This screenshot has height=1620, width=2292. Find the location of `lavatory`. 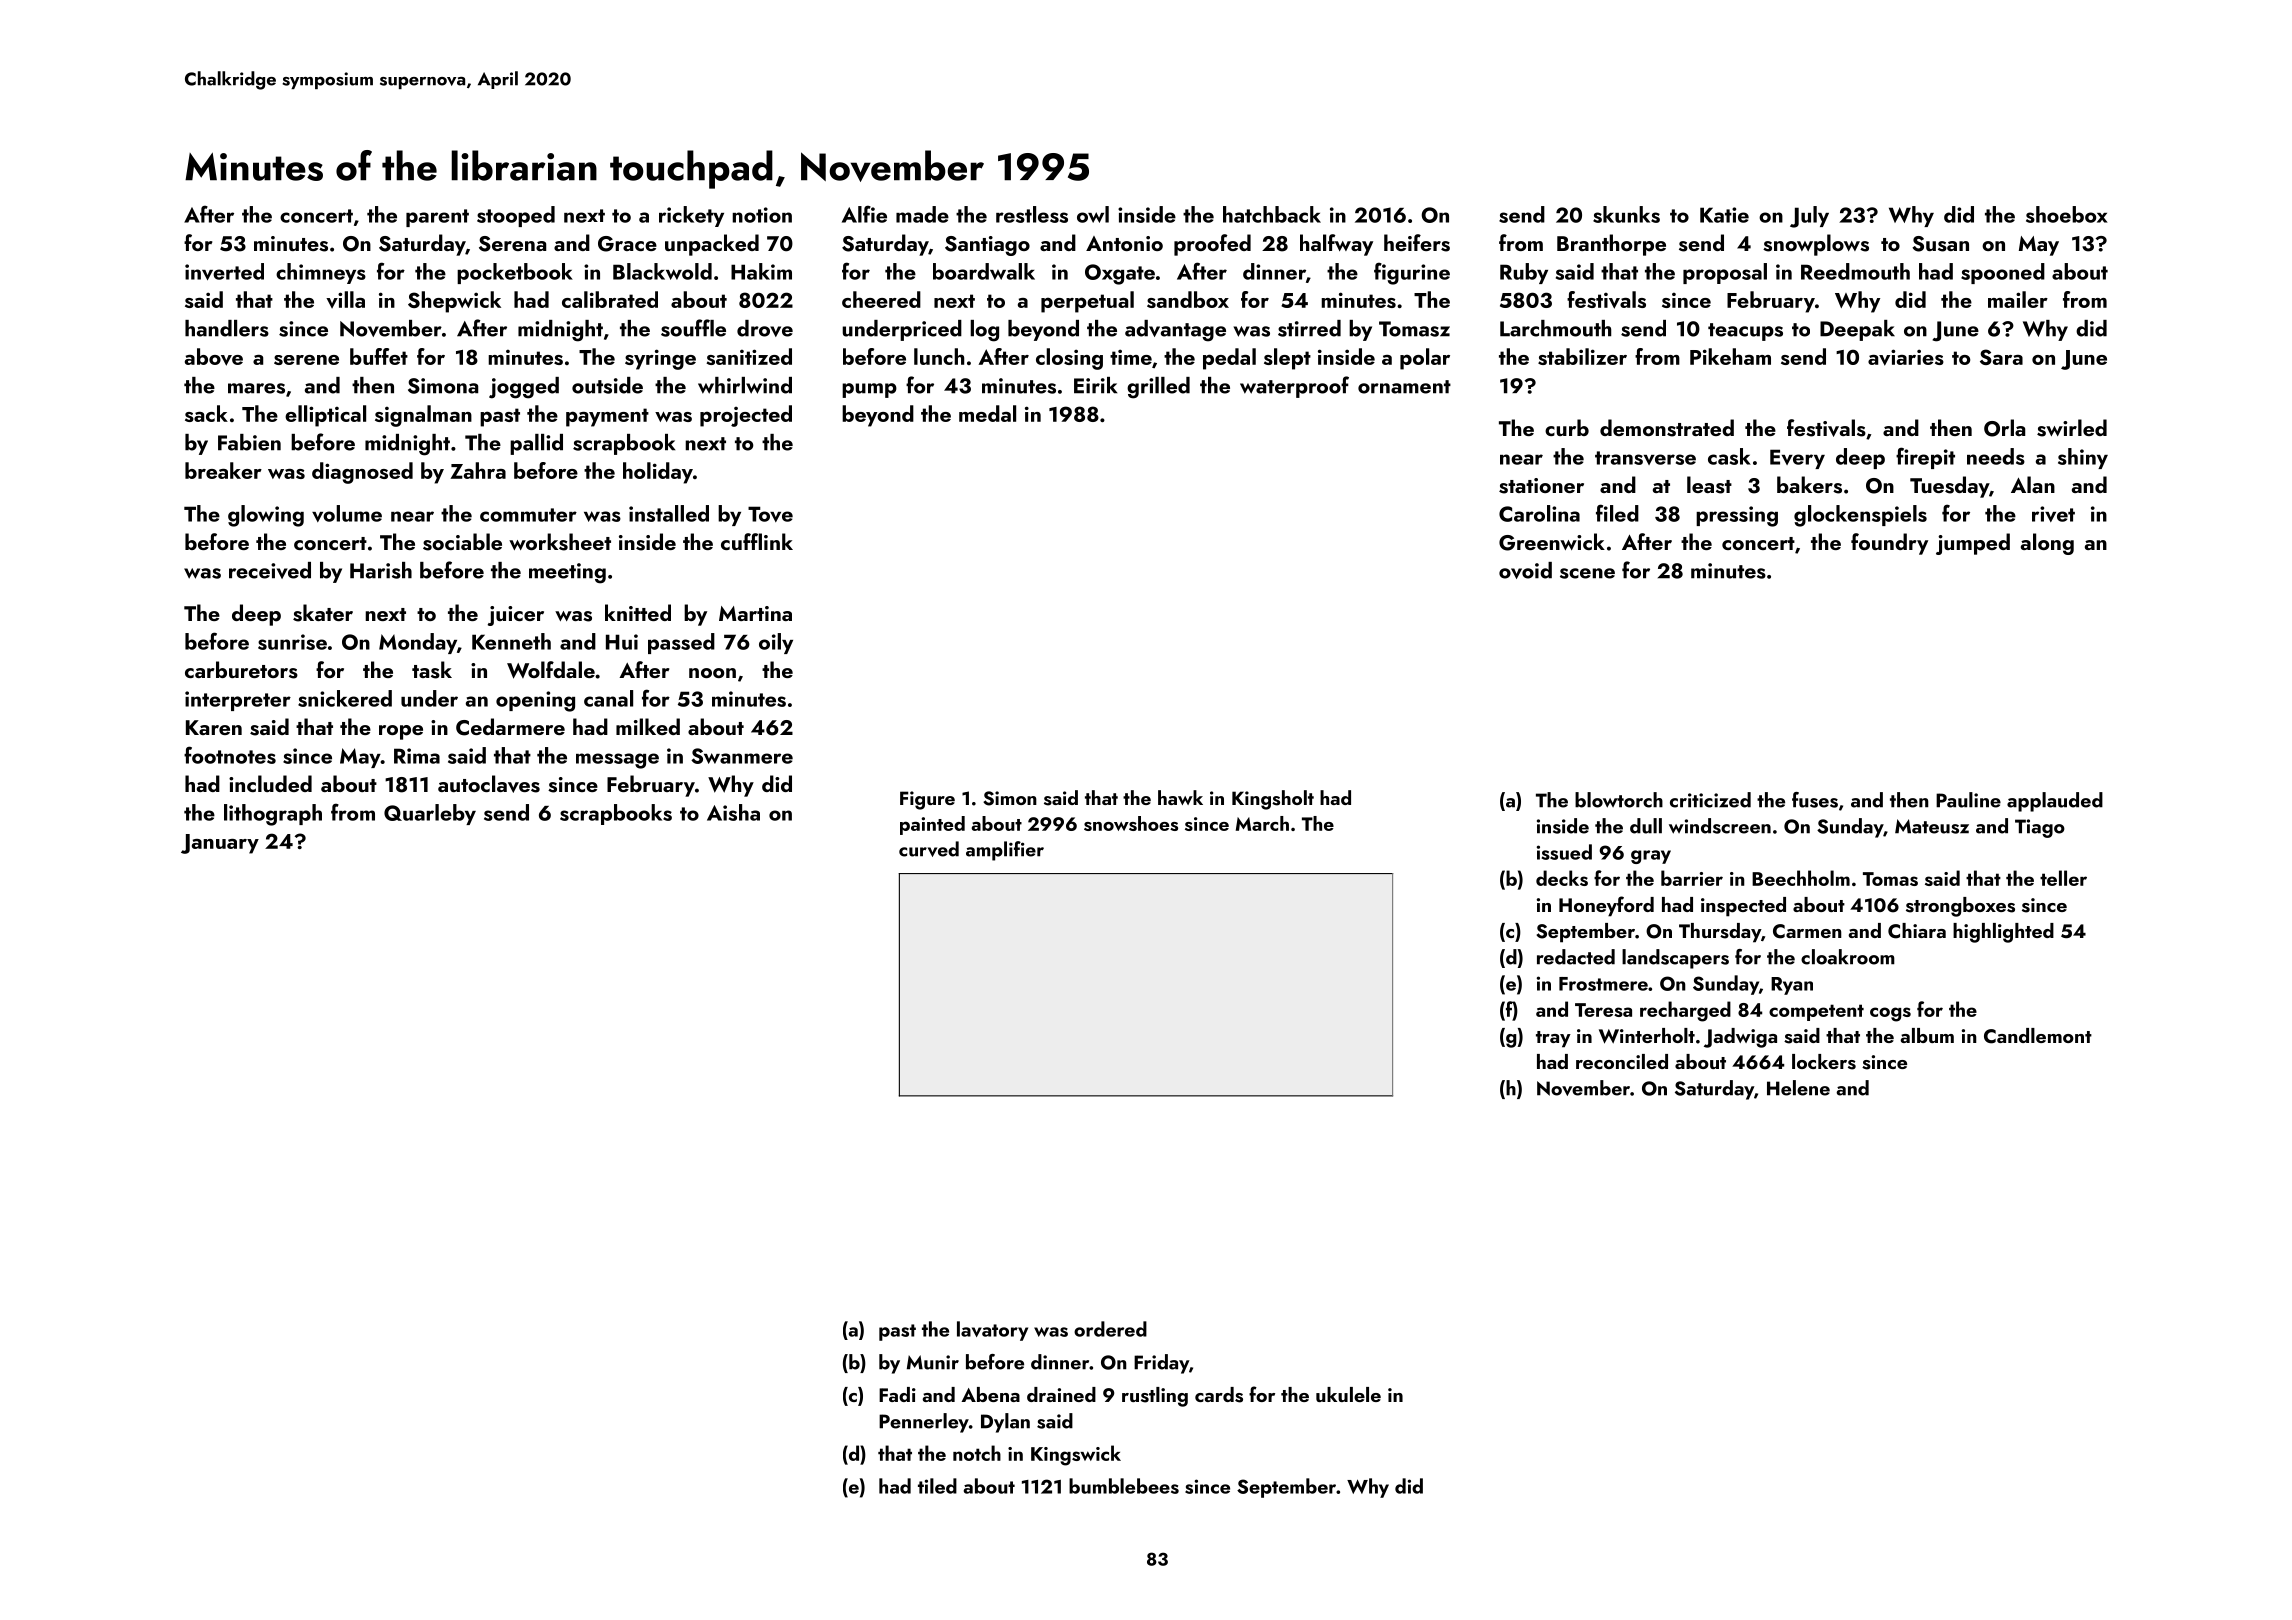

lavatory is located at coordinates (992, 1331).
